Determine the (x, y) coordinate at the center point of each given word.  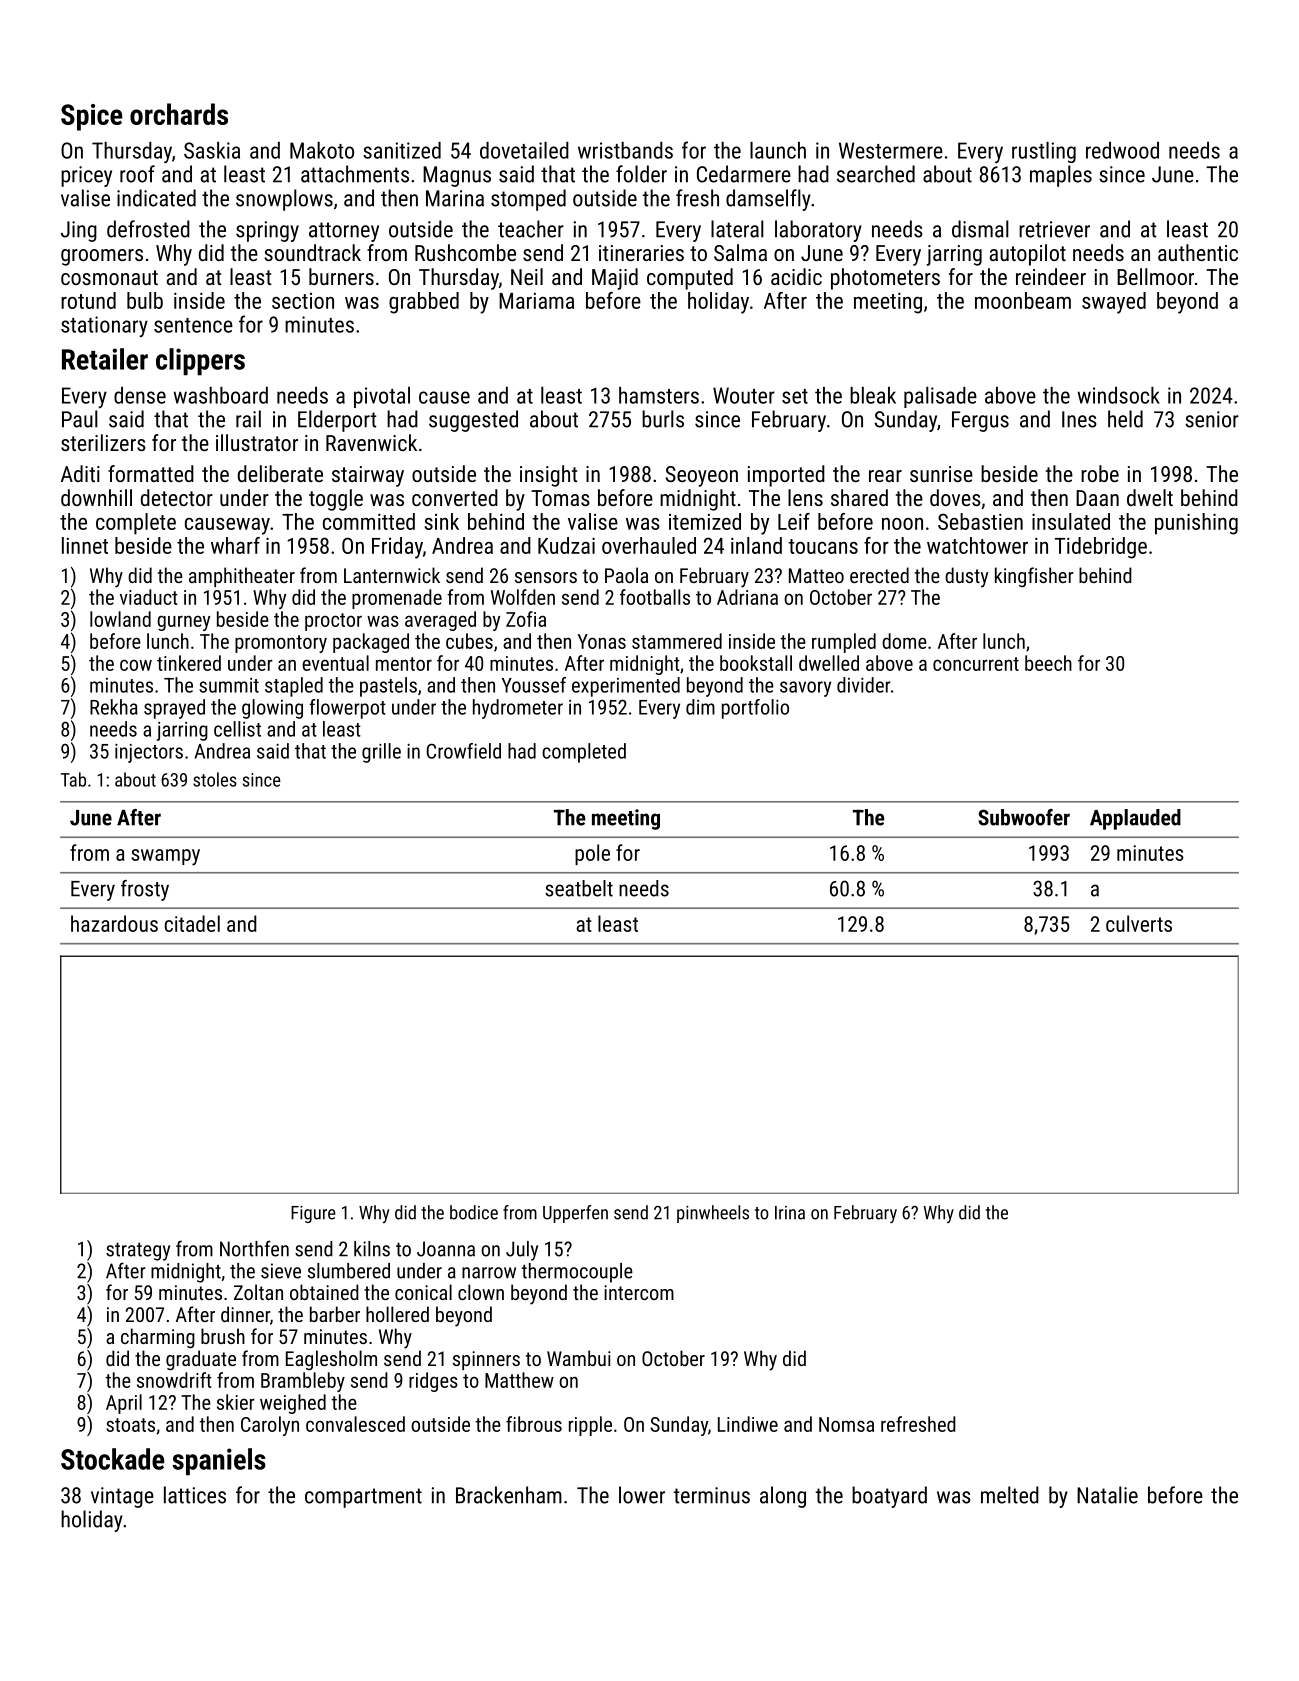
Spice (92, 117)
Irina (790, 1213)
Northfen (254, 1248)
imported (786, 476)
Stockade (113, 1459)
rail (248, 419)
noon (902, 524)
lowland (120, 619)
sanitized (402, 150)
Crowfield (463, 751)
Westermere (891, 150)
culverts (1139, 923)
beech (1048, 663)
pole (592, 854)
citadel (192, 923)
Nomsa (846, 1424)
